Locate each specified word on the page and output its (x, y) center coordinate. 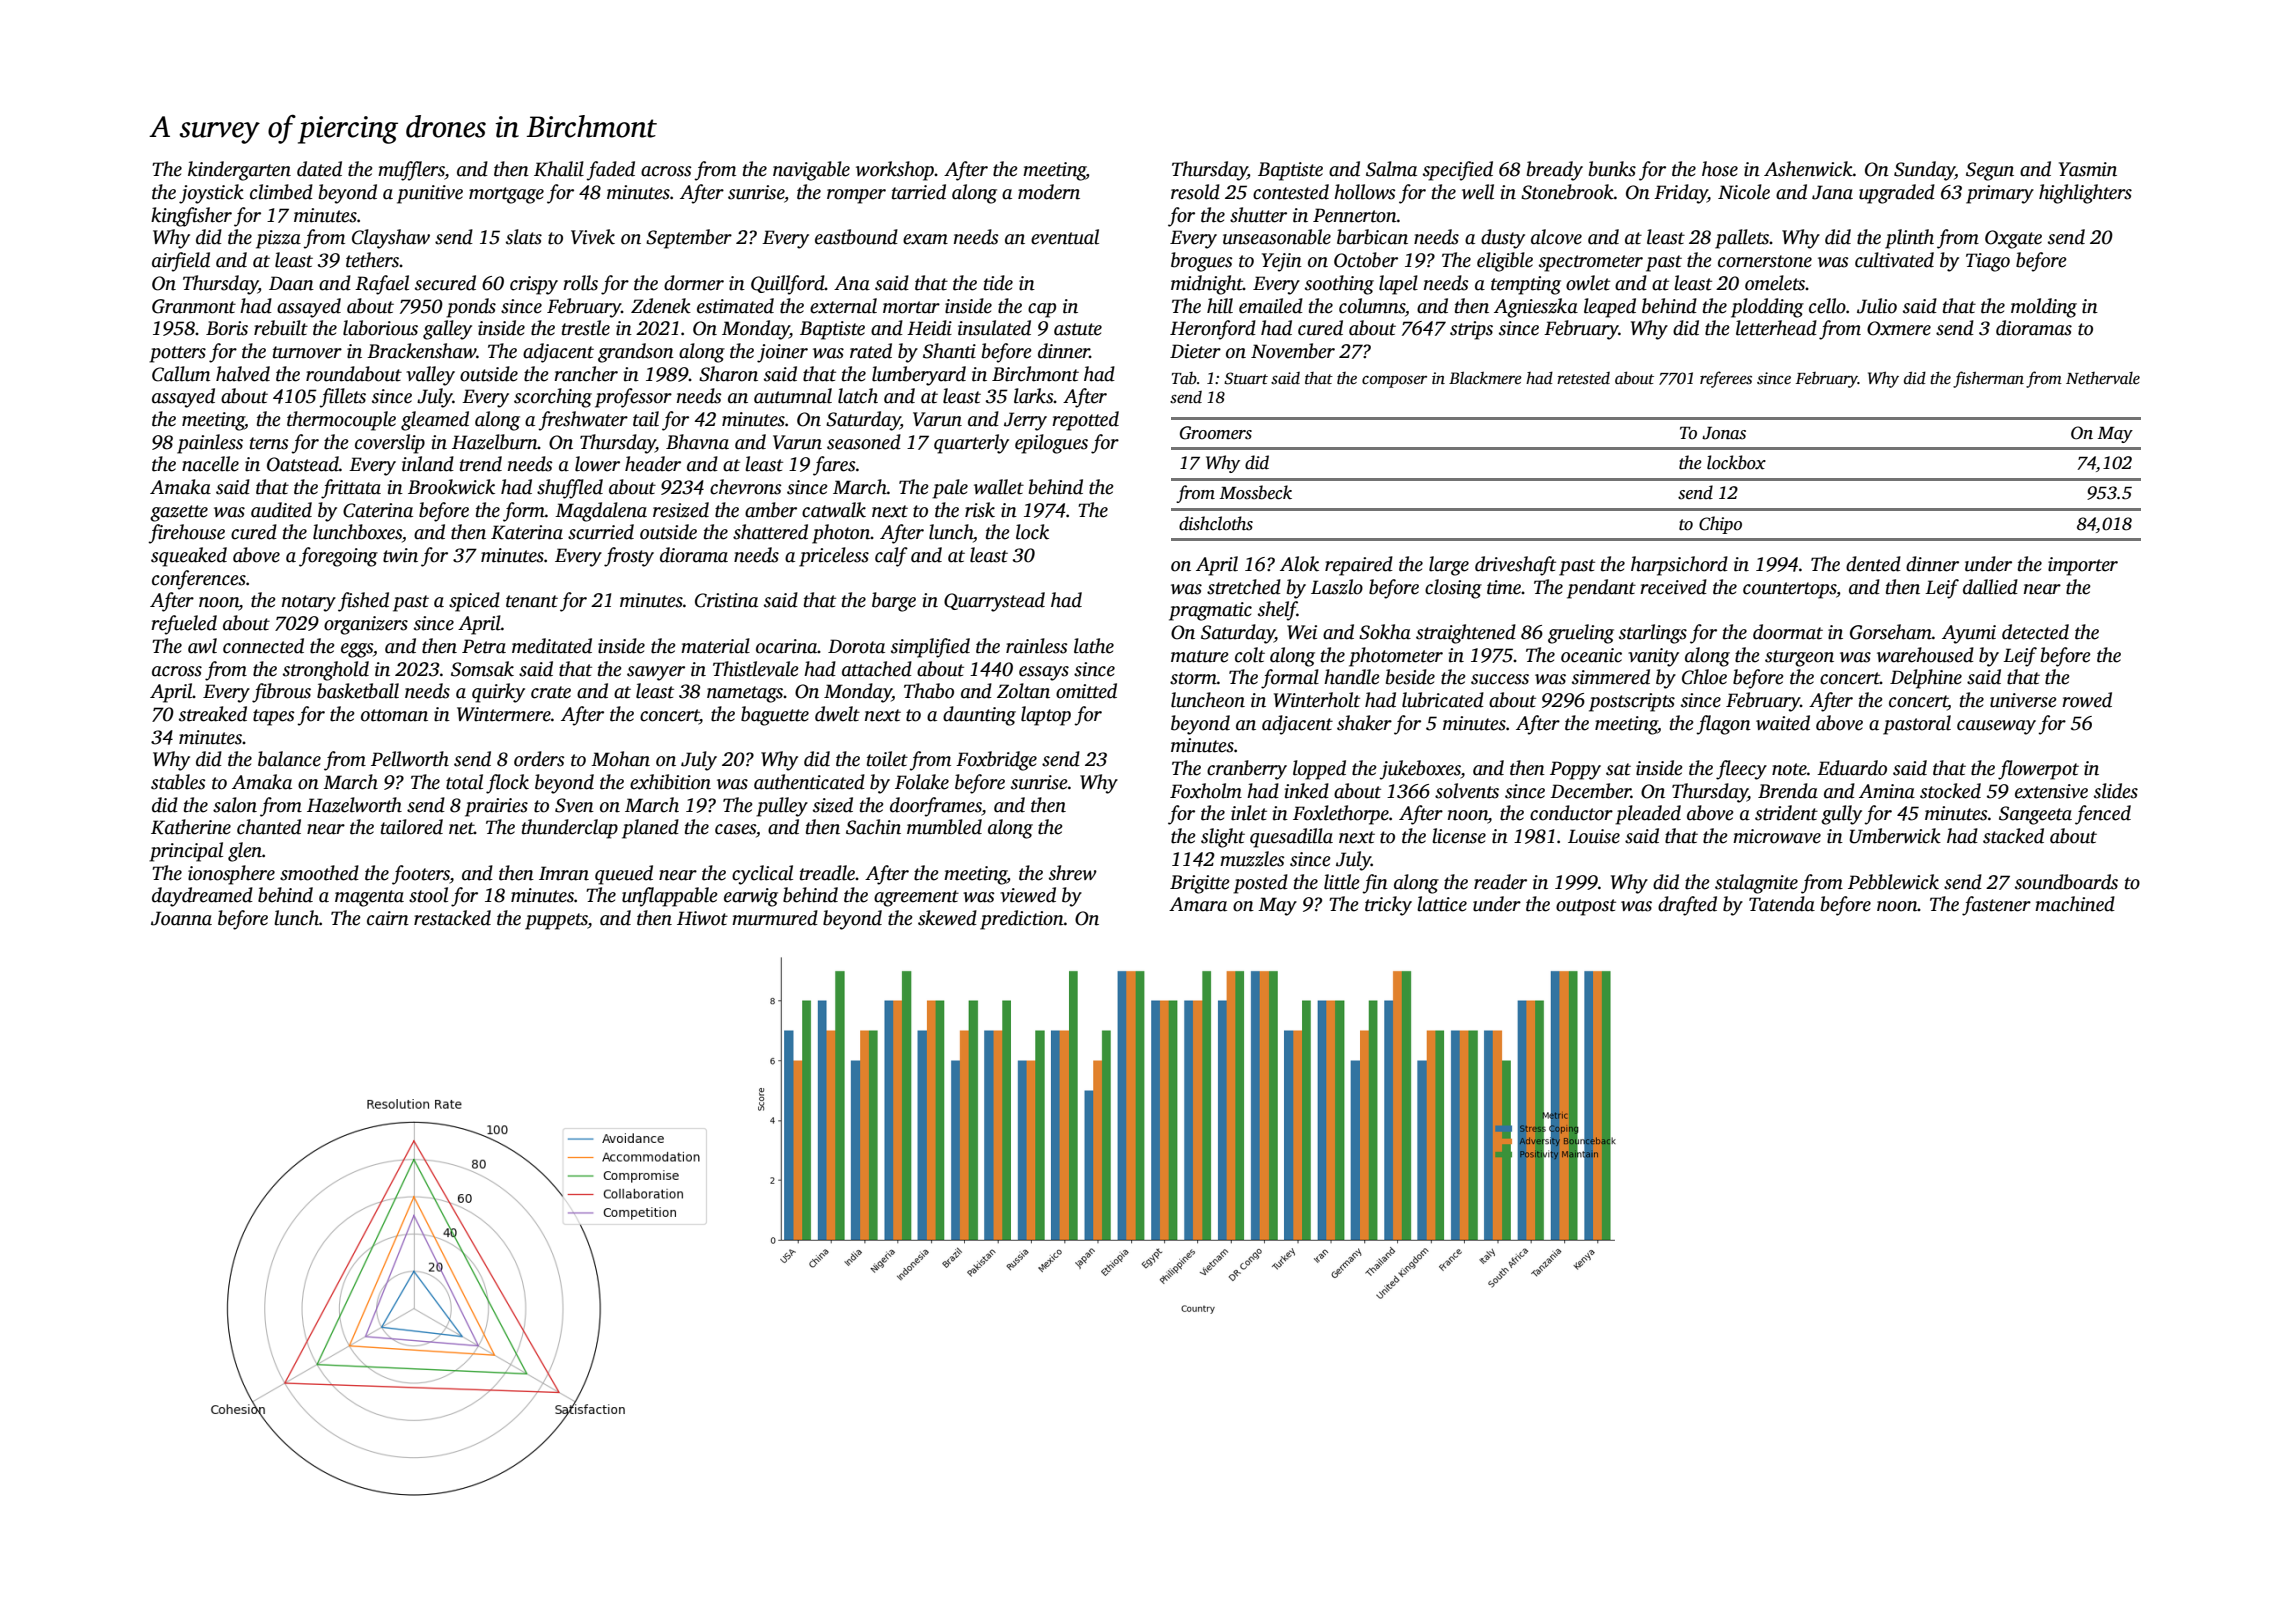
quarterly (971, 444)
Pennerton (1355, 215)
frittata (351, 489)
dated (319, 169)
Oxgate (2013, 239)
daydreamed (202, 897)
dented (1873, 564)
